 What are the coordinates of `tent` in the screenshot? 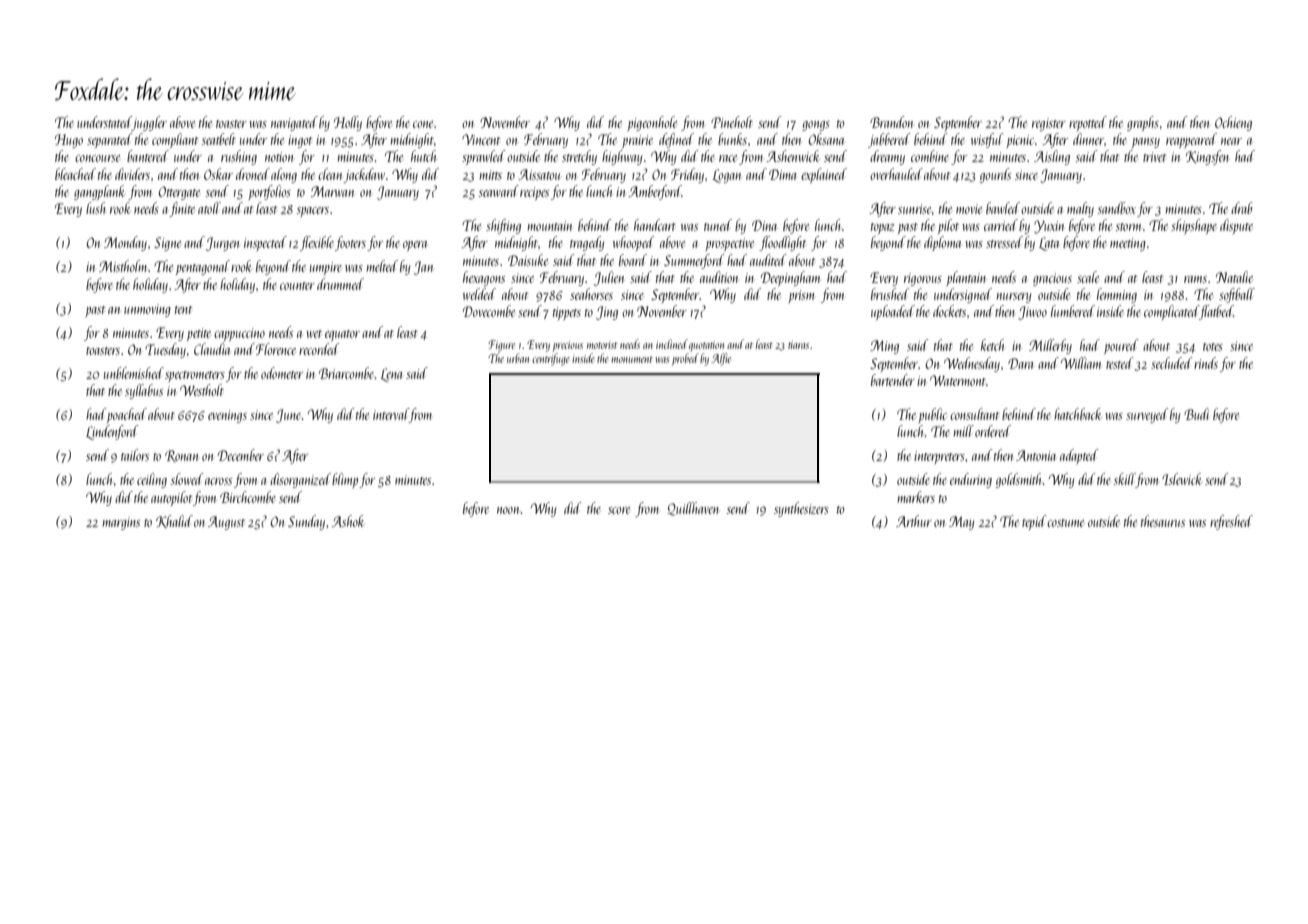 It's located at (183, 310).
